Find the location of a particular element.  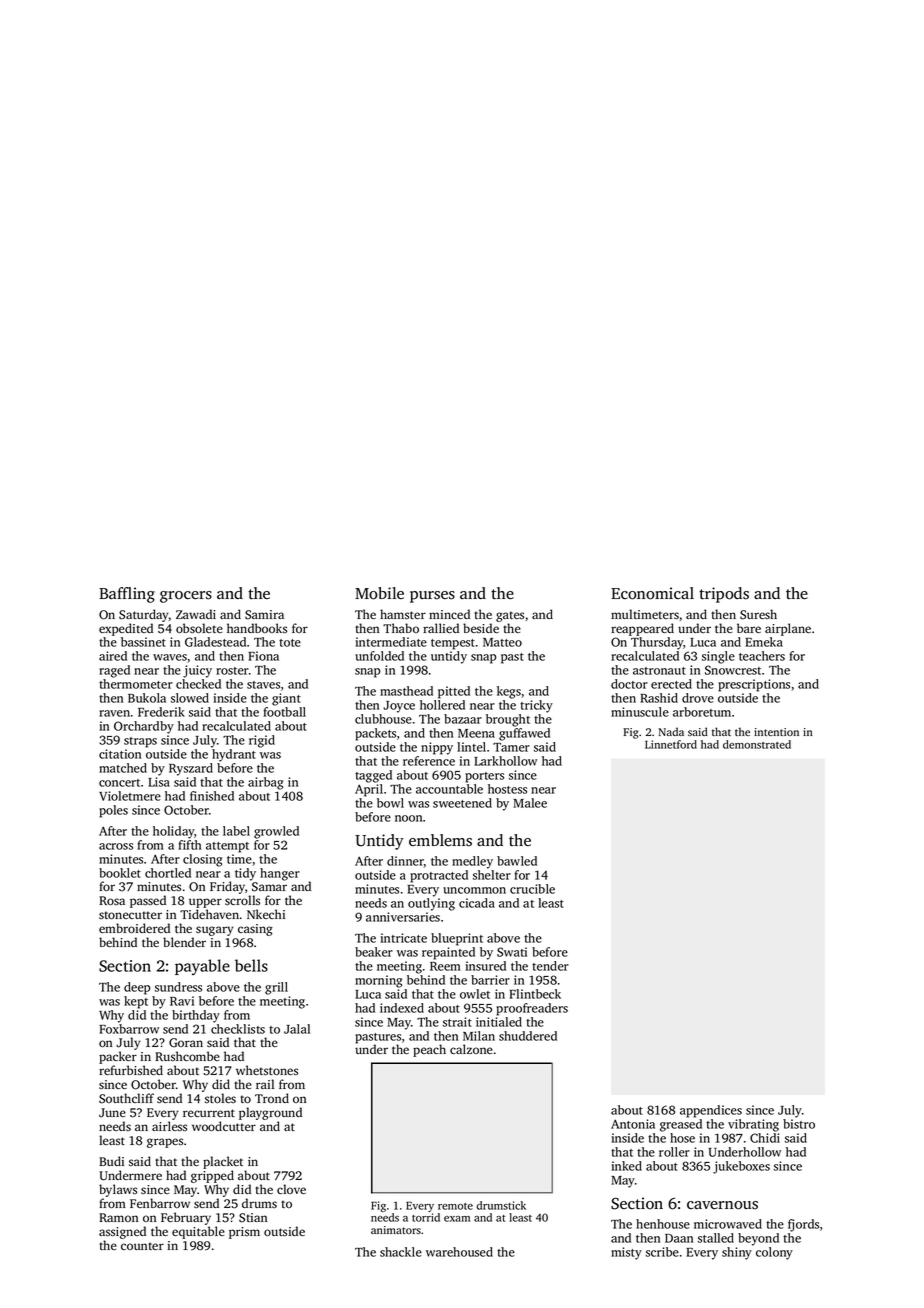

clove is located at coordinates (291, 1189).
